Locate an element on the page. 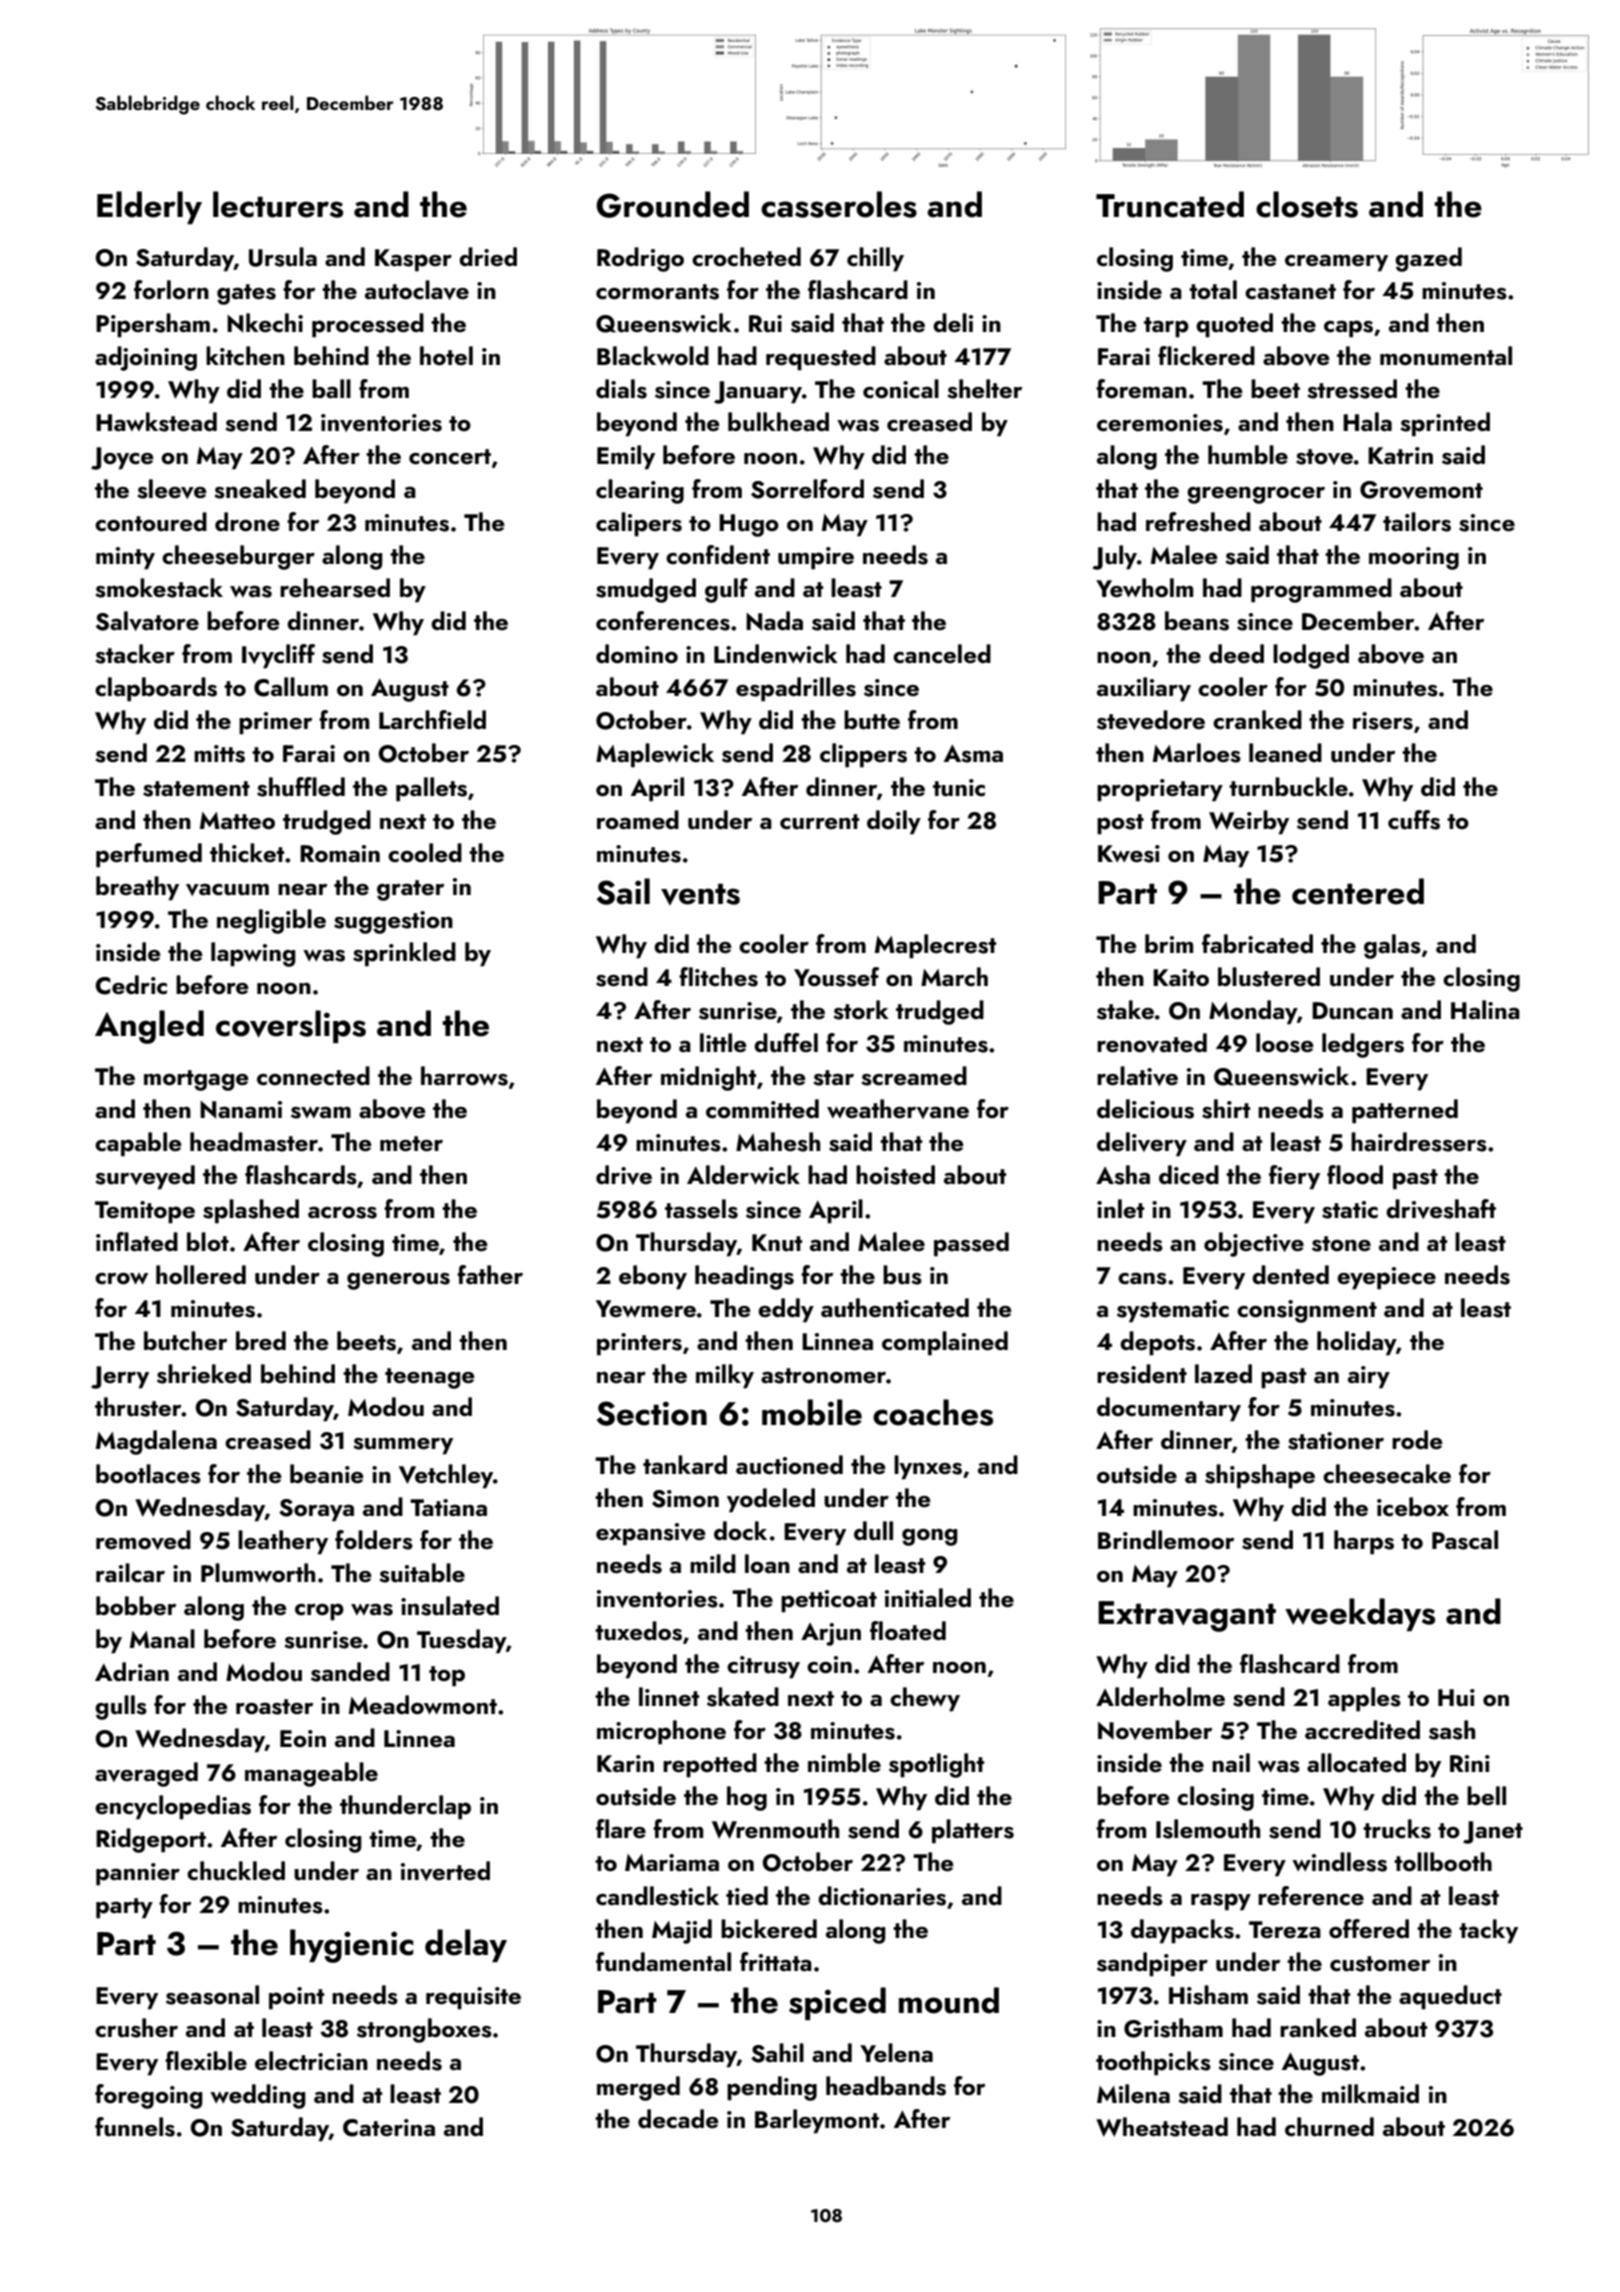 The width and height of the document is (1620, 2292). monumental is located at coordinates (1446, 356).
